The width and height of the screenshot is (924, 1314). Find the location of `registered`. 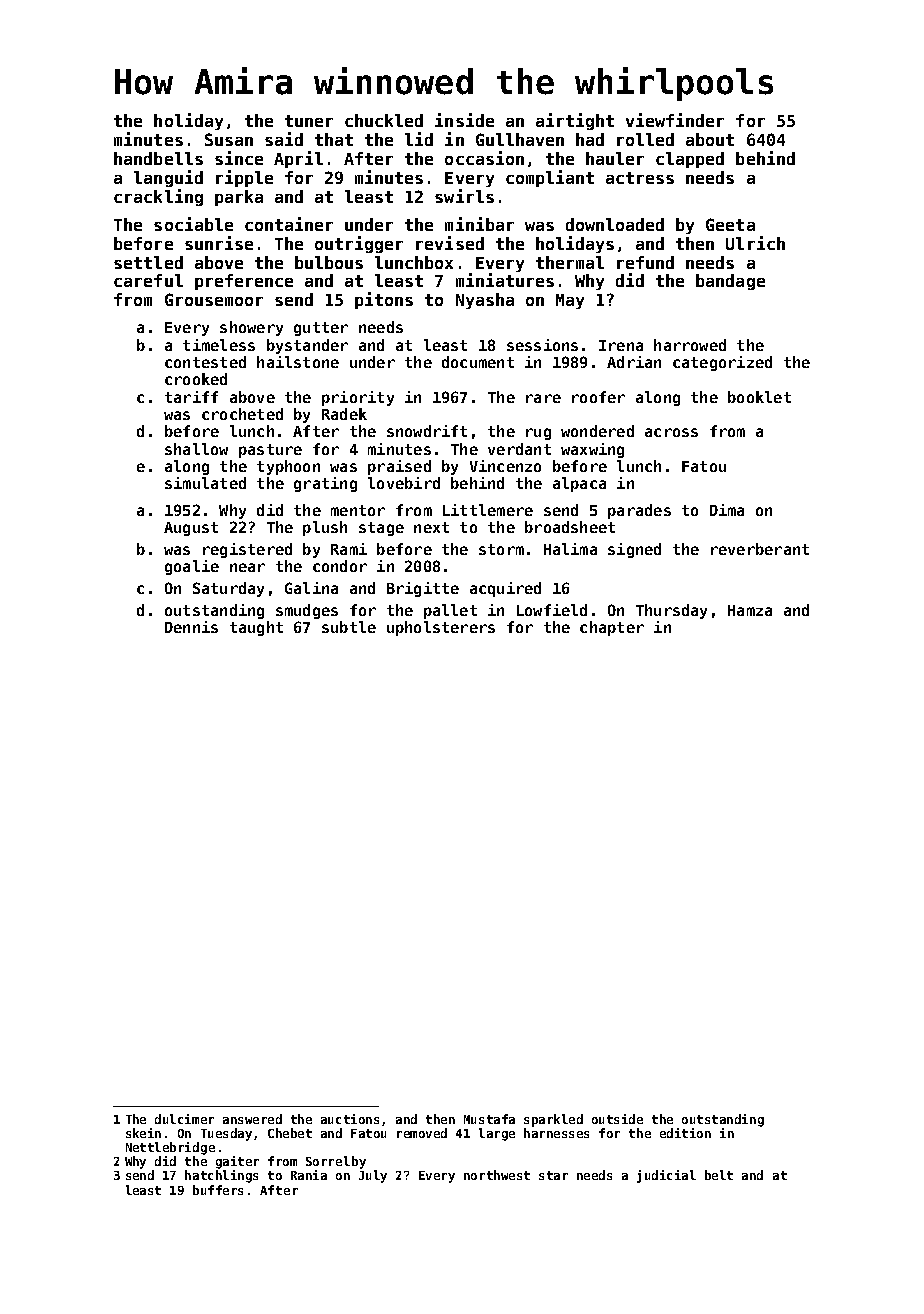

registered is located at coordinates (247, 550).
